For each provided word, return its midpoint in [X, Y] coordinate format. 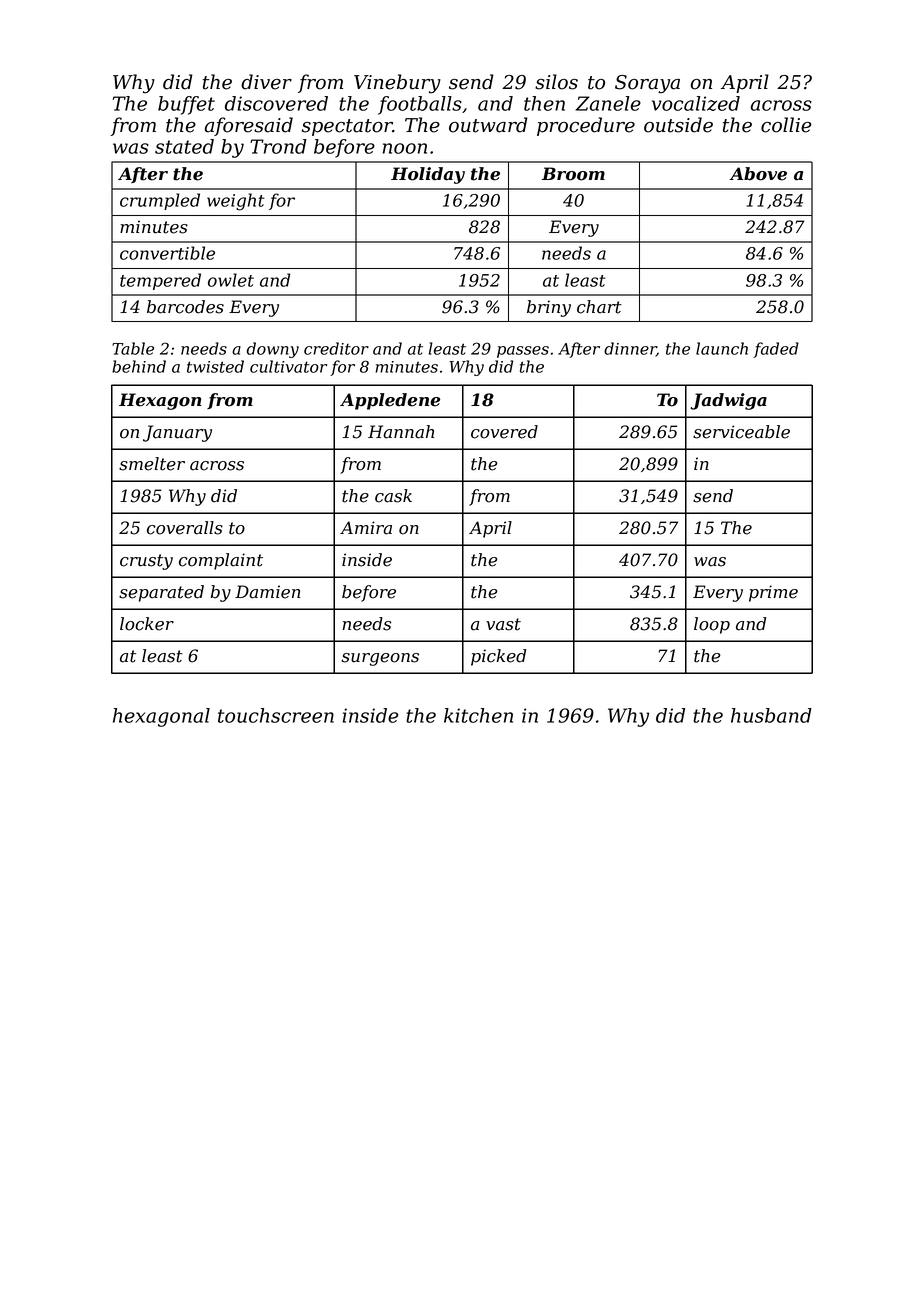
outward [488, 125]
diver [266, 82]
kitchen [478, 715]
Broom [573, 174]
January [177, 433]
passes [523, 352]
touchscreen [276, 715]
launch [722, 348]
